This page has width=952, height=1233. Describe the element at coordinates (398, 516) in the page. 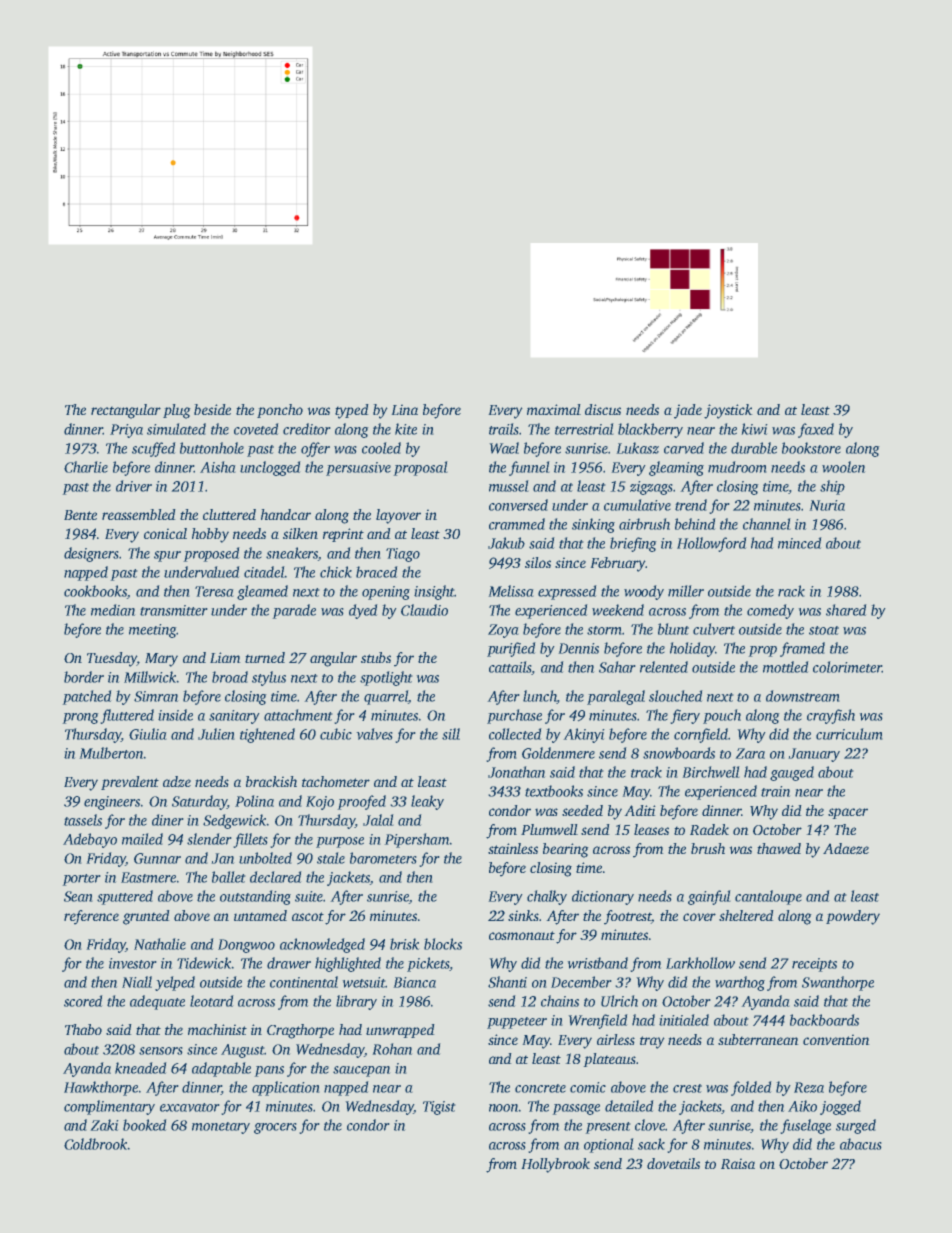

I see `layover` at that location.
